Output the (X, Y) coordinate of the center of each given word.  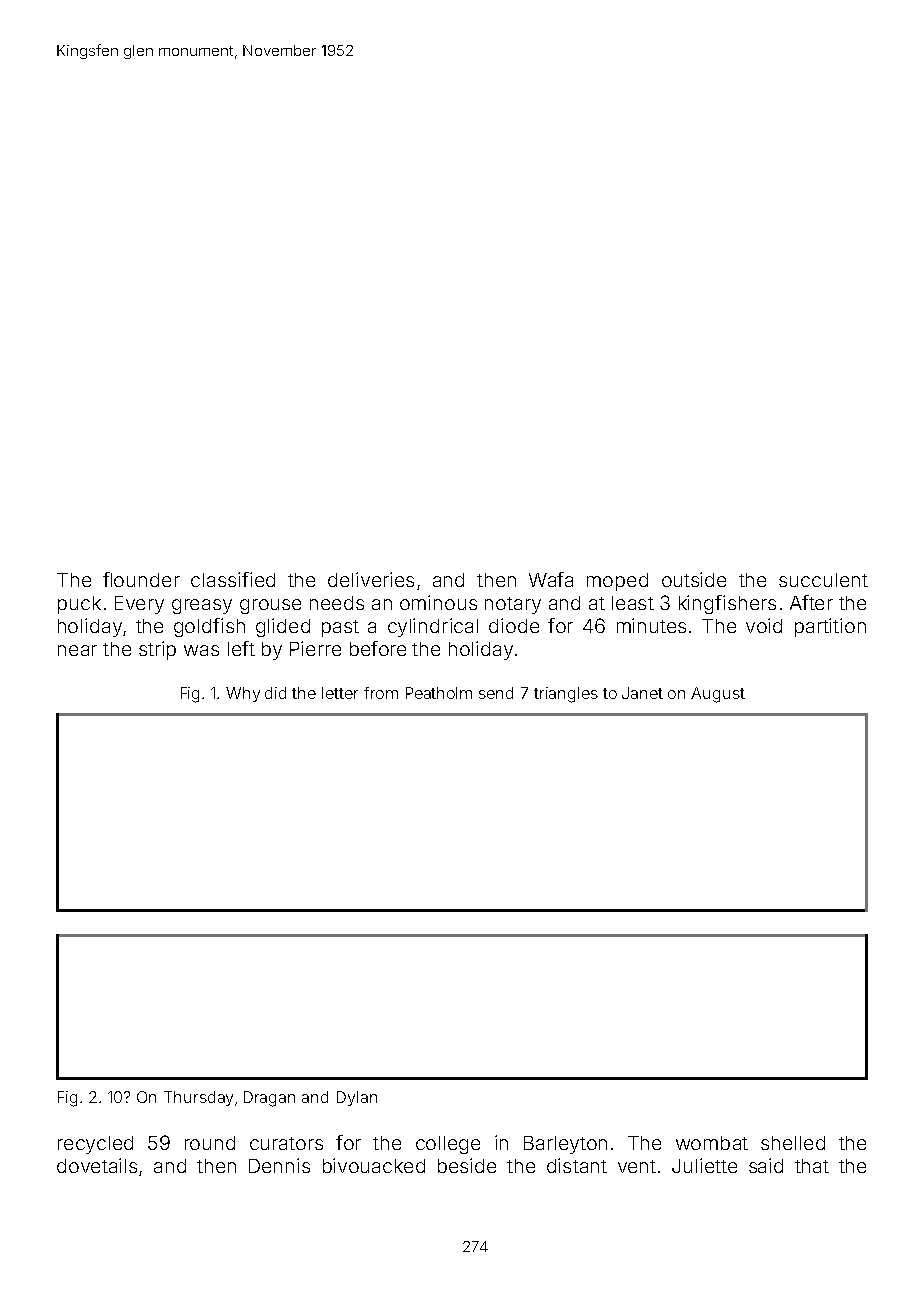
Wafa (551, 579)
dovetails (97, 1165)
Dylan (357, 1098)
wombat (712, 1143)
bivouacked (374, 1165)
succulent (823, 580)
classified (233, 579)
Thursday (198, 1098)
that (812, 1166)
